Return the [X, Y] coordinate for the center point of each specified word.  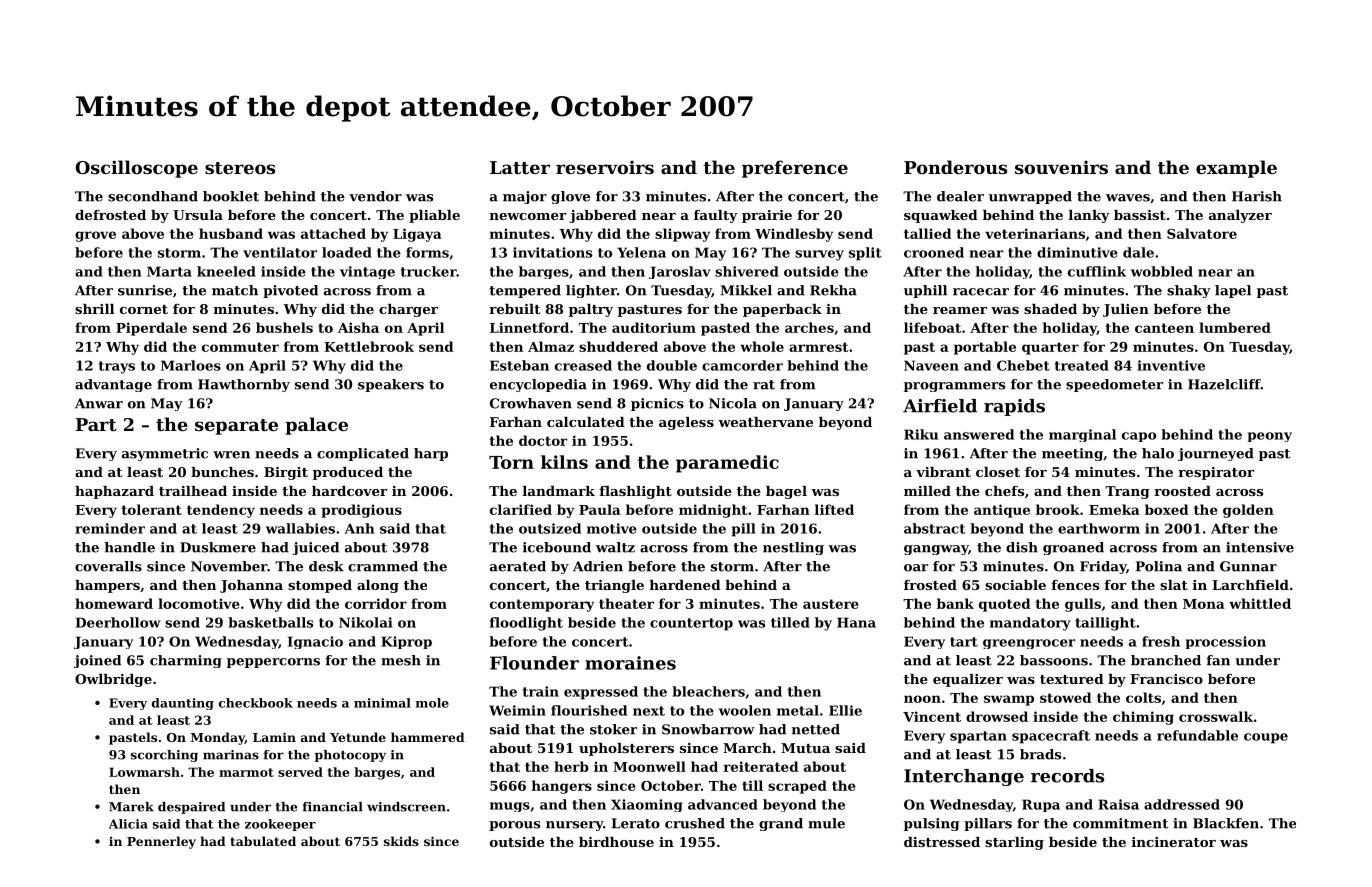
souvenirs [1061, 167]
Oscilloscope [137, 169]
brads [1040, 754]
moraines [630, 663]
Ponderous [955, 167]
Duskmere [218, 547]
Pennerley [161, 842]
